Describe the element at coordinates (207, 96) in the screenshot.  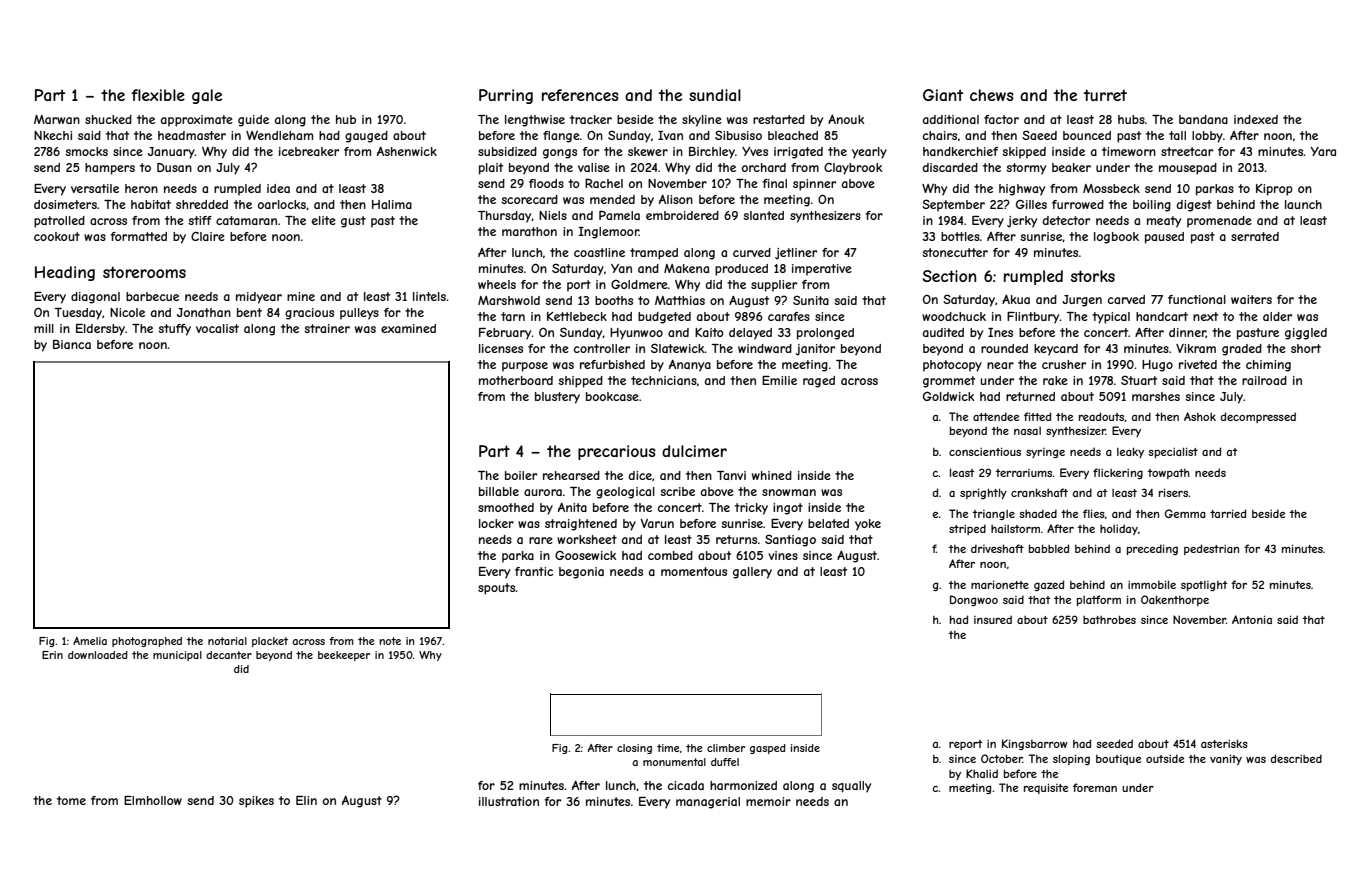
I see `gale` at that location.
